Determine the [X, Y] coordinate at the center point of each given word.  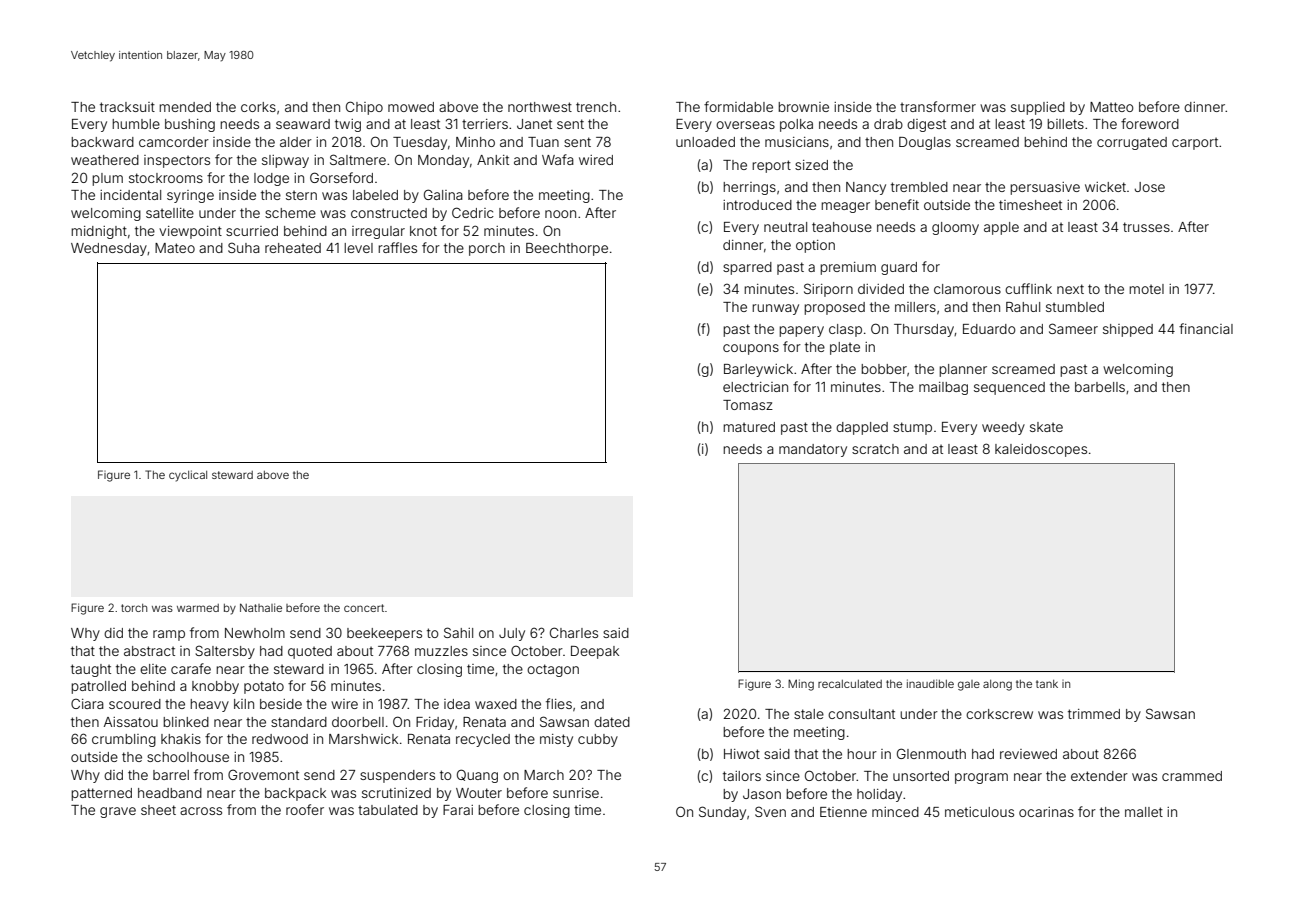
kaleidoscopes [1041, 450]
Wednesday [109, 249]
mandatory [813, 450]
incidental [130, 195]
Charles [574, 632]
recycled [483, 740]
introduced [757, 205]
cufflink [1028, 288]
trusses [1146, 227]
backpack [295, 794]
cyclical [188, 476]
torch [134, 608]
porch [487, 249]
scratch [875, 449]
